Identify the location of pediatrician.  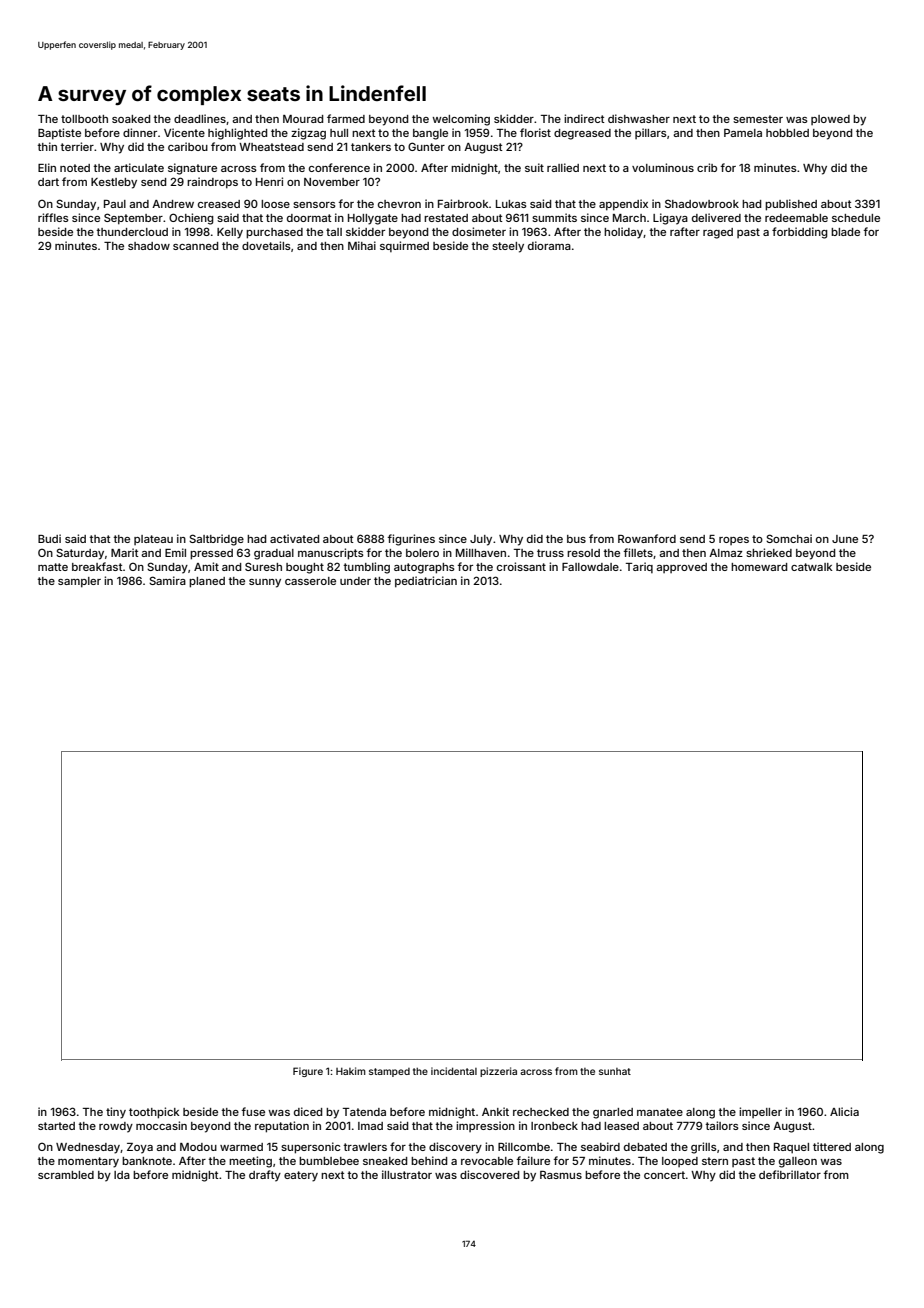
(426, 582).
